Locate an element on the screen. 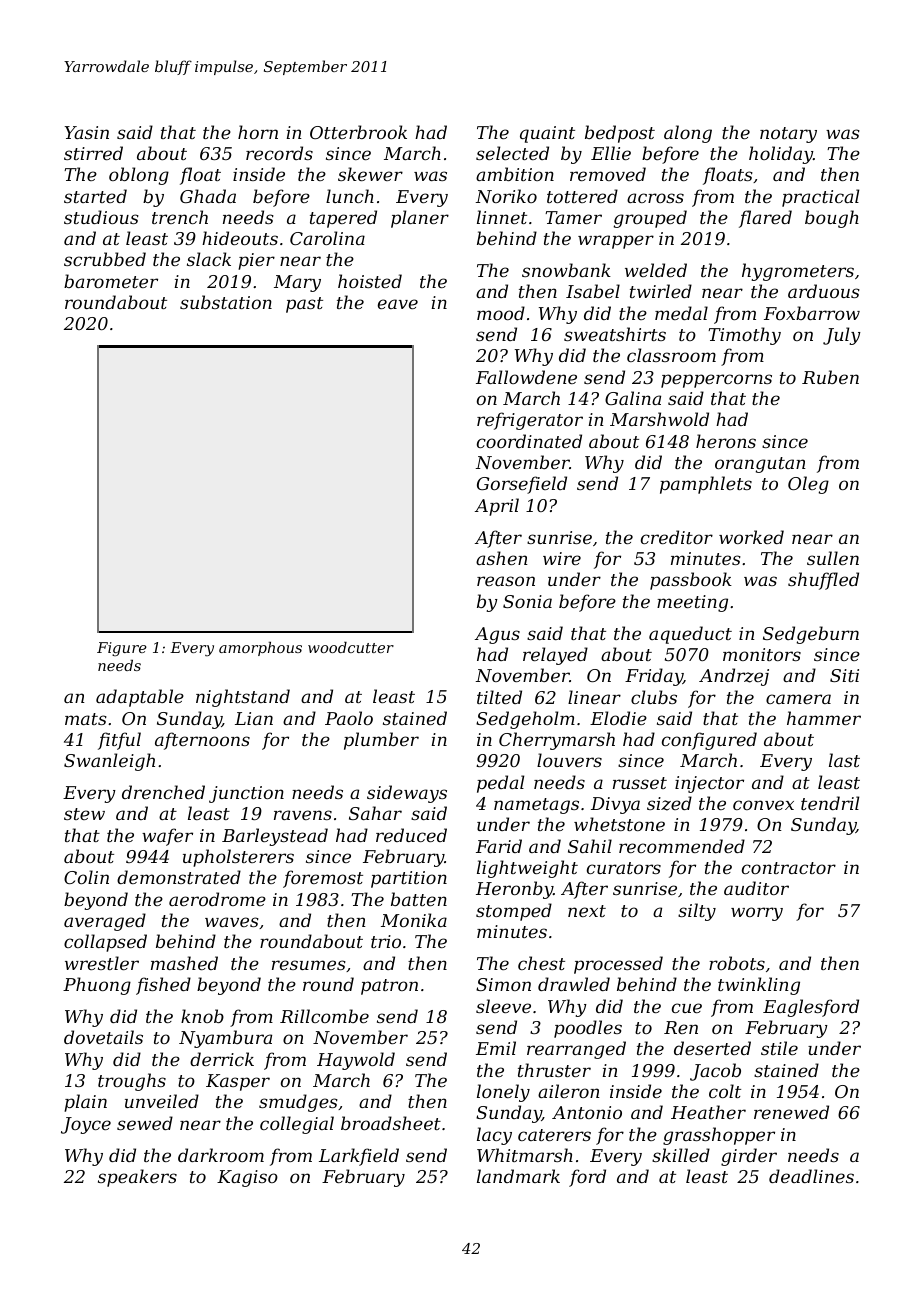 The height and width of the screenshot is (1311, 924). substation is located at coordinates (226, 302).
